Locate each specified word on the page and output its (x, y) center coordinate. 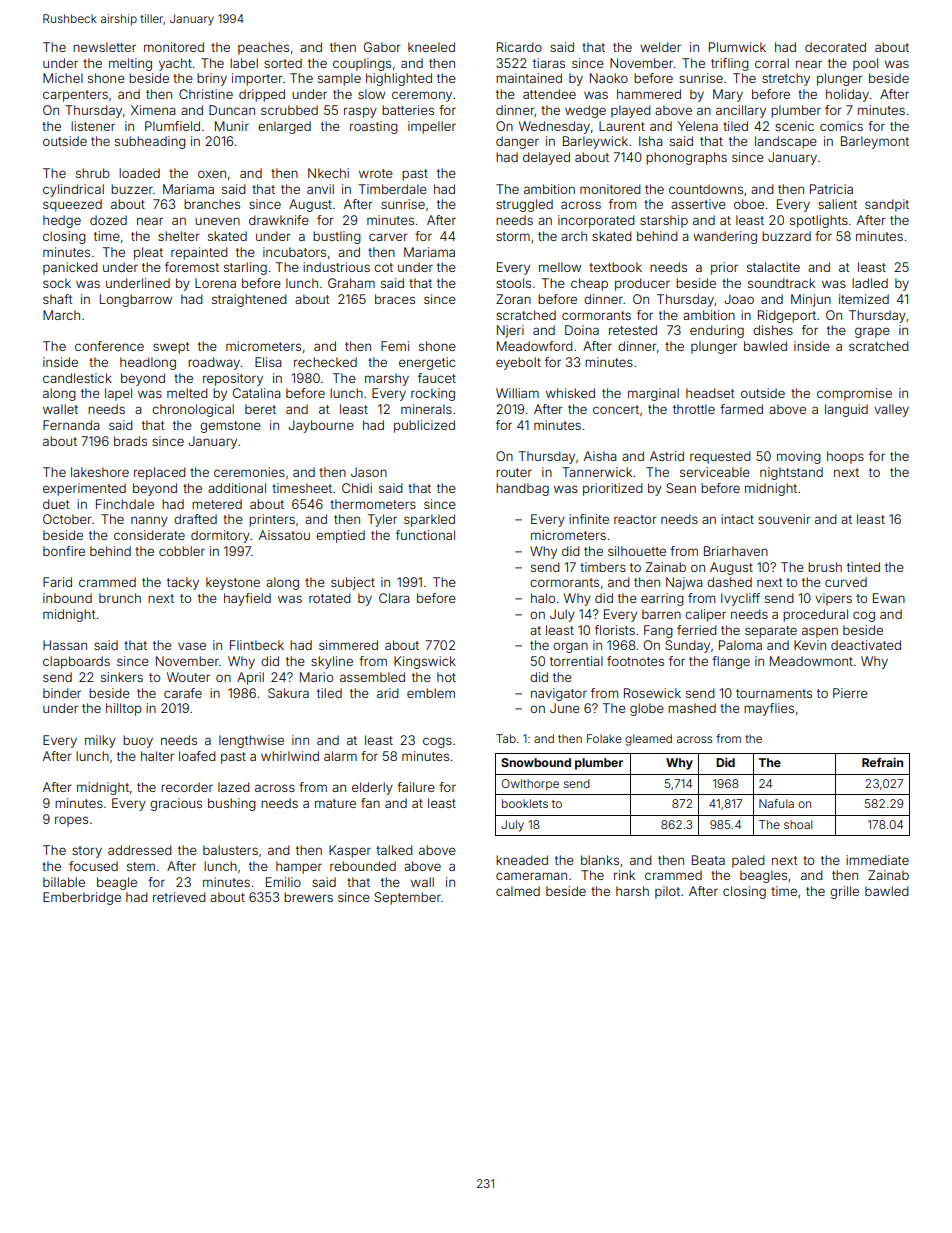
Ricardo (519, 47)
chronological (193, 410)
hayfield (247, 599)
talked (394, 850)
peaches (263, 48)
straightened (249, 300)
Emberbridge (82, 898)
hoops (845, 457)
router (514, 472)
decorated (835, 47)
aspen (820, 632)
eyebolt (518, 363)
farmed (741, 409)
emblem (431, 693)
